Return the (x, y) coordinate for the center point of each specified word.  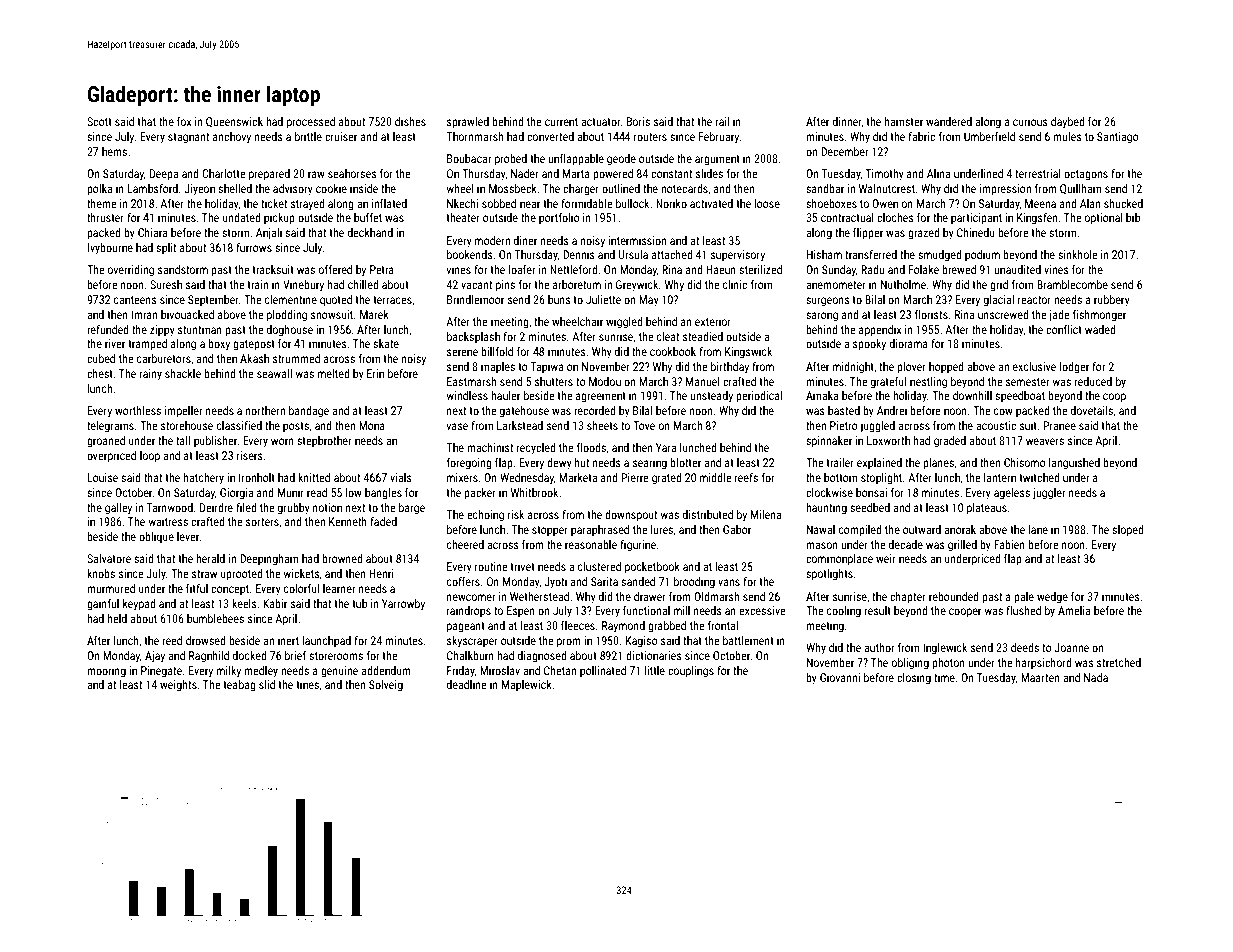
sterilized (760, 269)
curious (1030, 121)
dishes (410, 121)
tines (307, 684)
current (561, 122)
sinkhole (1078, 254)
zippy (162, 331)
